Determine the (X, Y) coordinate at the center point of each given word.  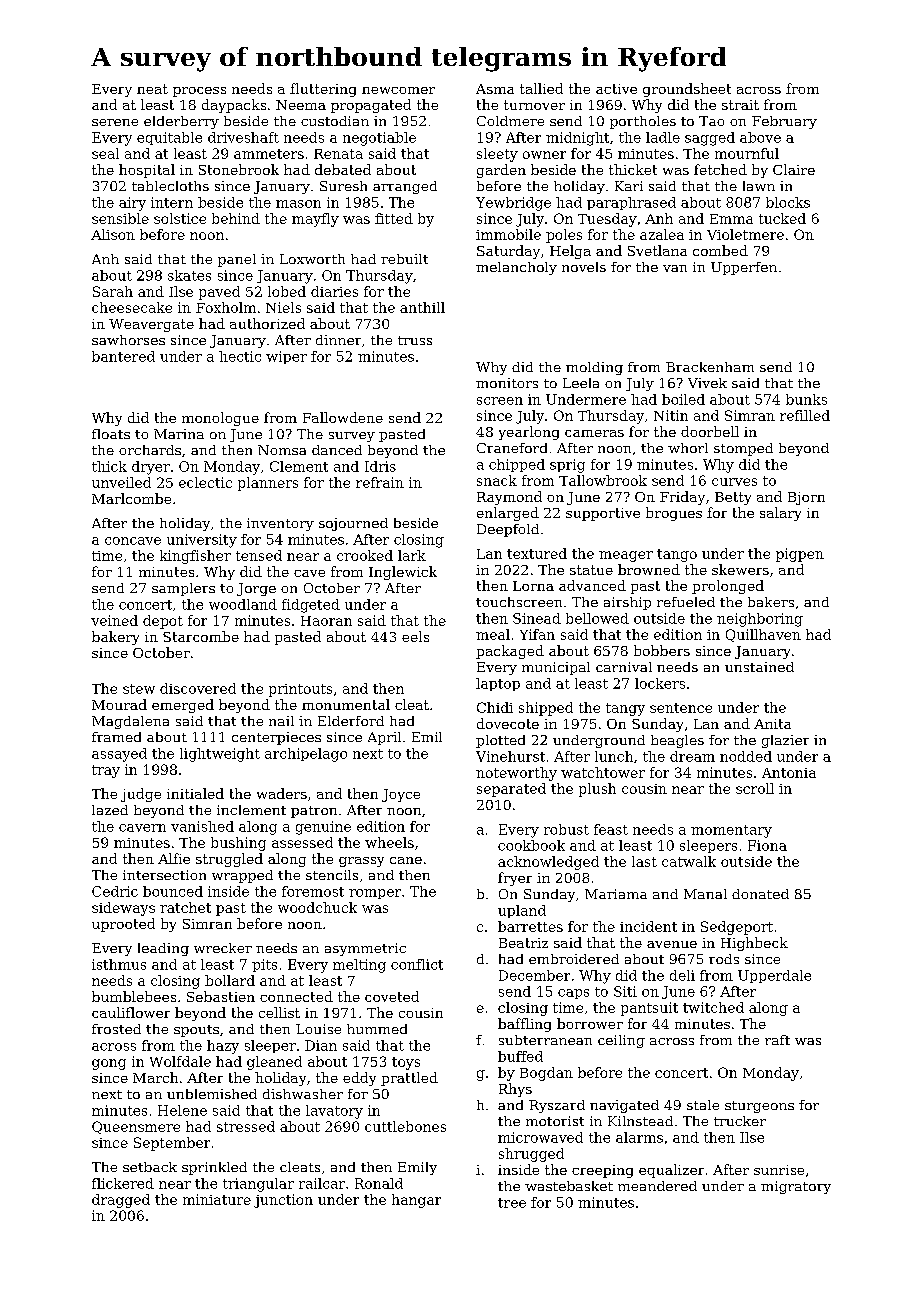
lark (412, 555)
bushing (238, 844)
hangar (416, 1201)
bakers (771, 602)
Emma (731, 219)
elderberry (181, 122)
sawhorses (128, 340)
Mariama (616, 894)
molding (594, 368)
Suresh (343, 186)
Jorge (256, 589)
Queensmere (136, 1127)
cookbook (531, 845)
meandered (657, 1186)
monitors (507, 383)
